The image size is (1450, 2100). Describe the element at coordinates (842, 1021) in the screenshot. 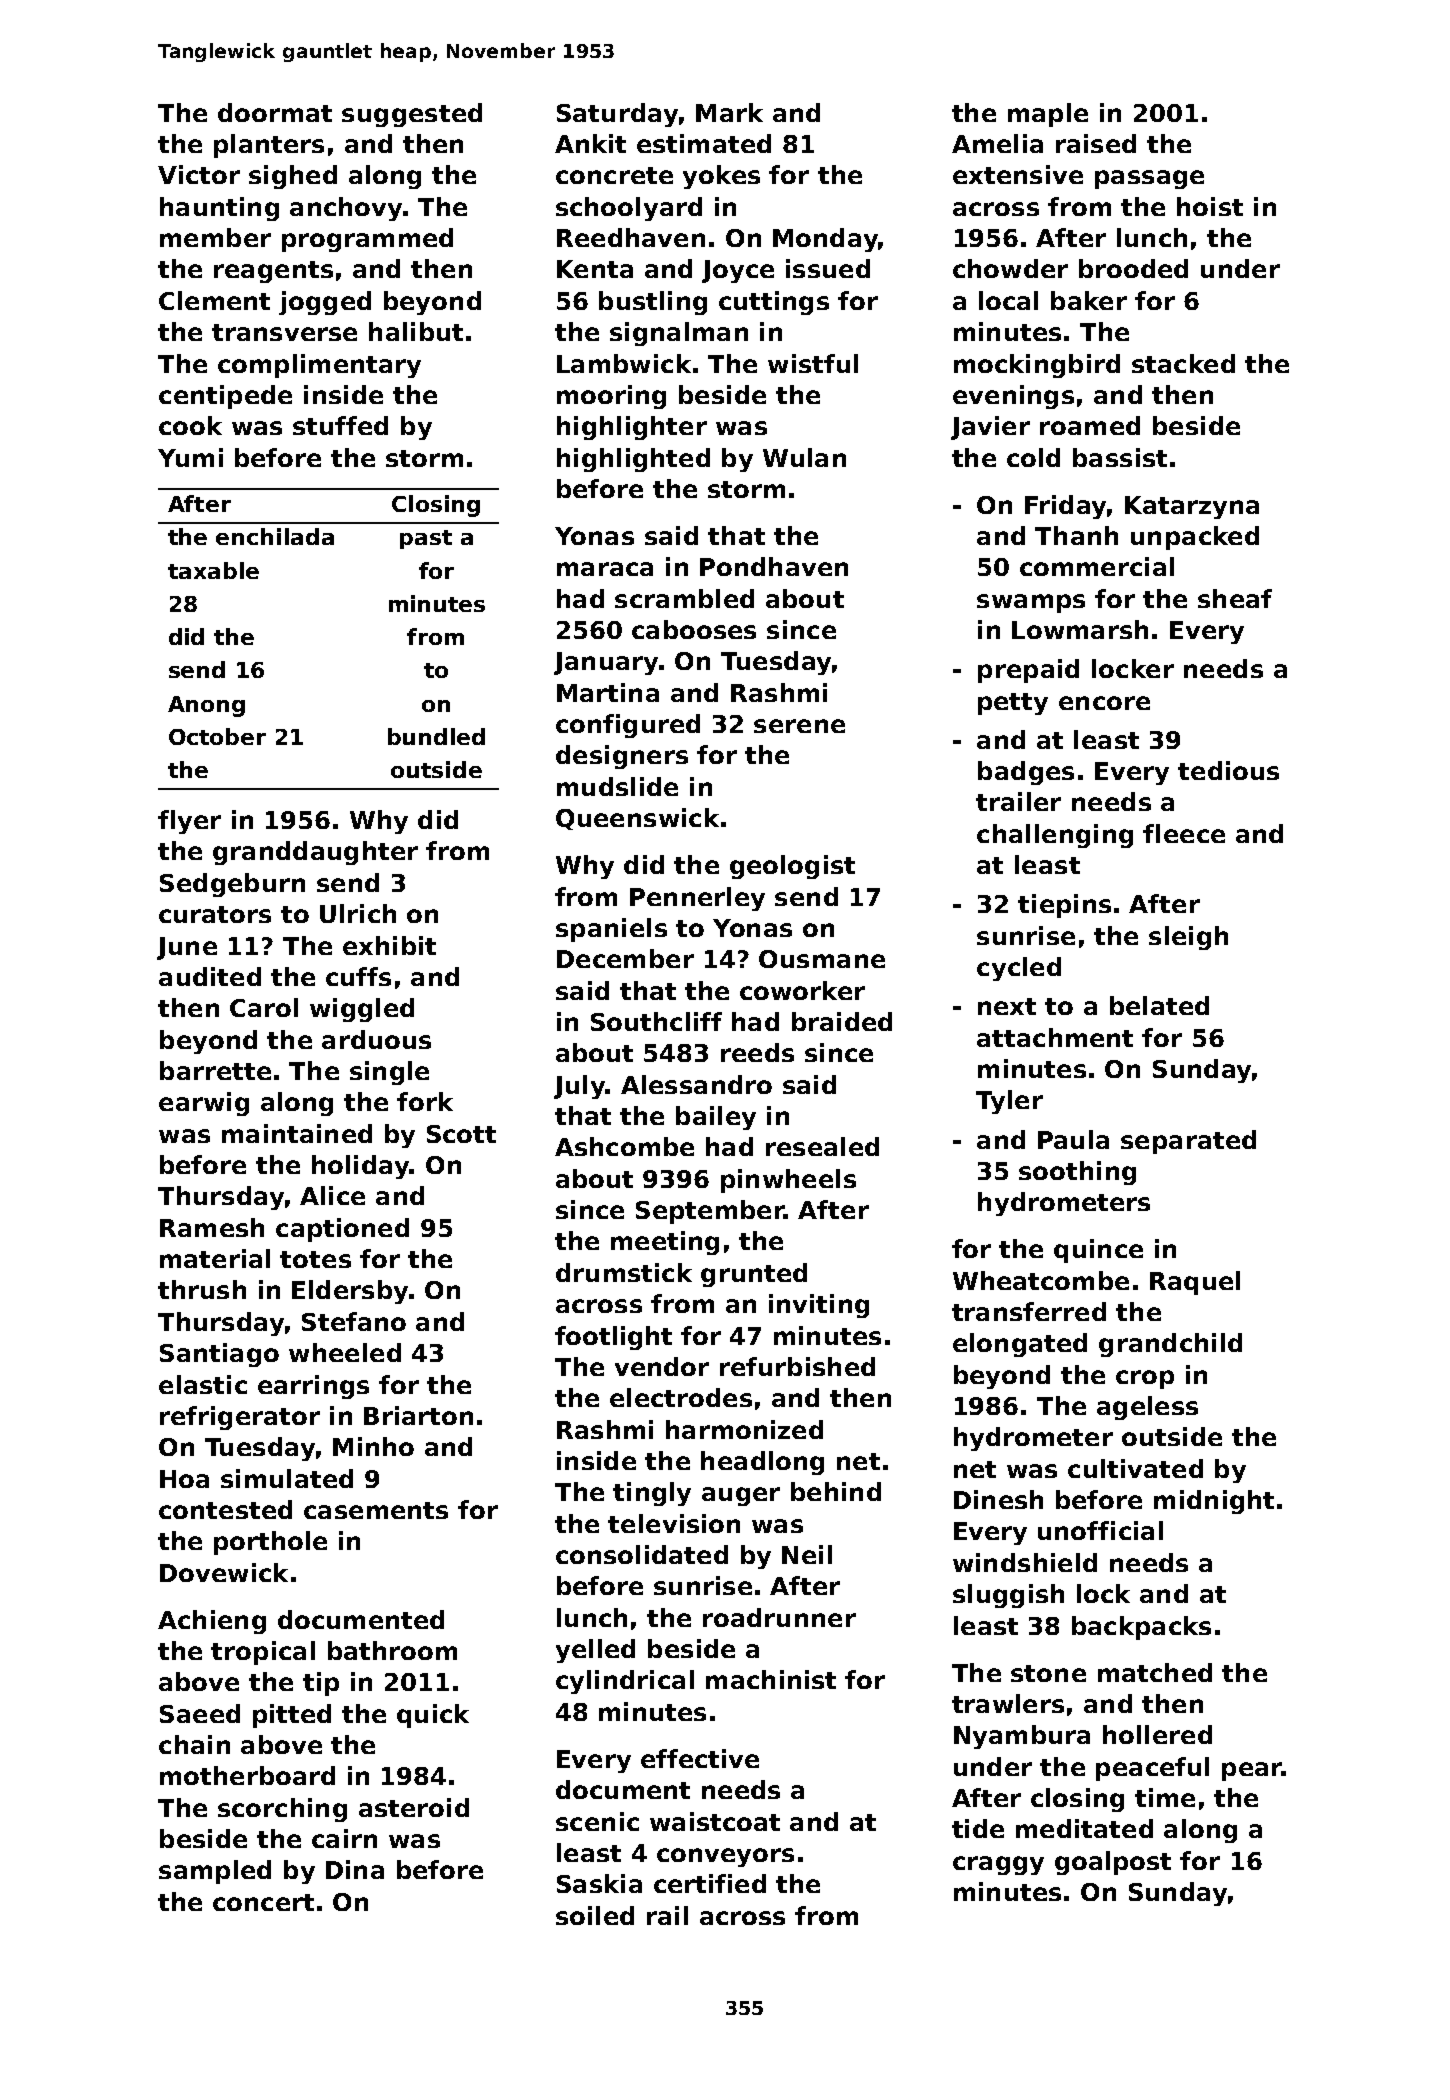

I see `braided` at that location.
